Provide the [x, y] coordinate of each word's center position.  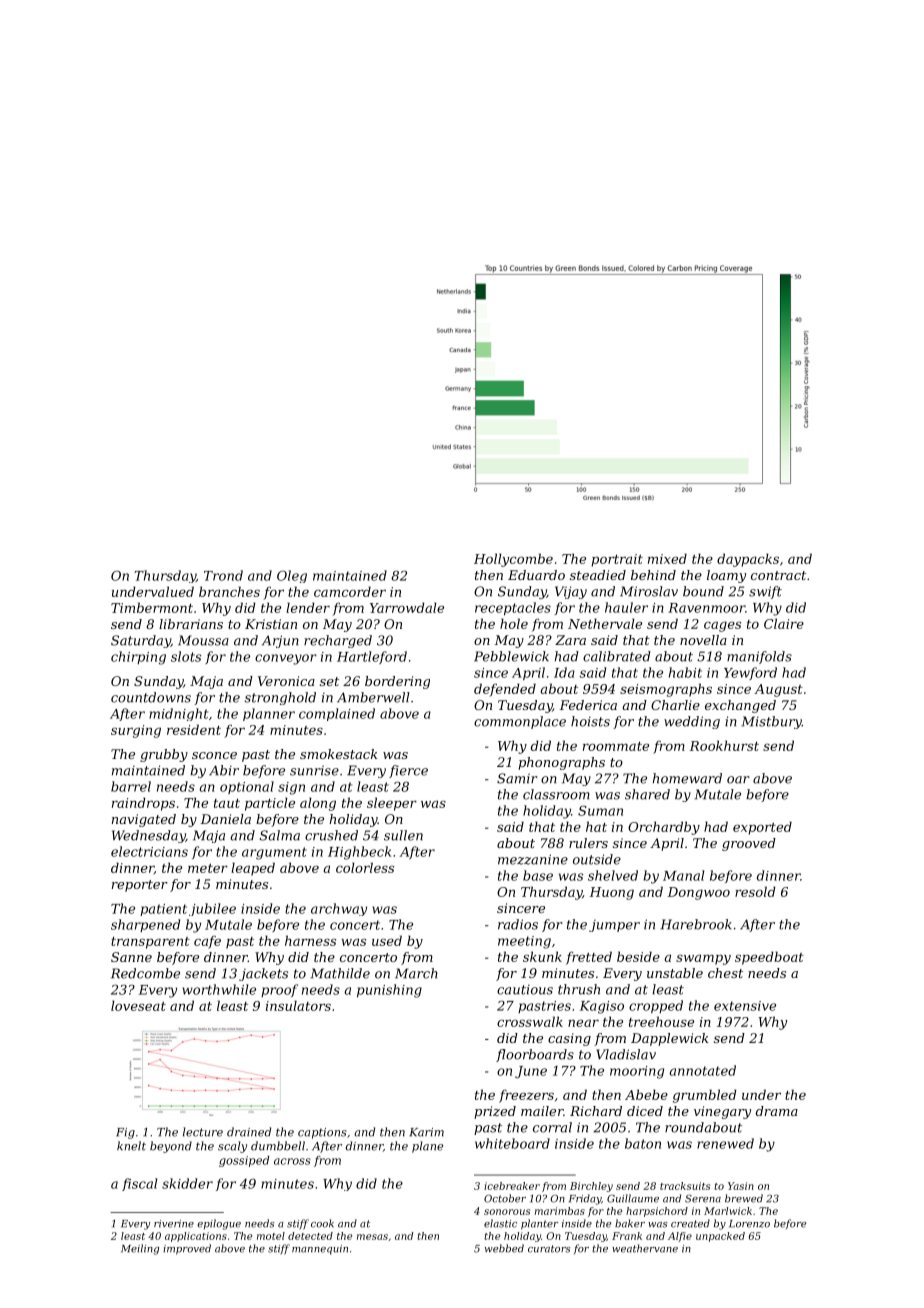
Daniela [225, 819]
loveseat [138, 1005]
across [292, 1161]
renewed [725, 1143]
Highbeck [359, 853]
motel [271, 1236]
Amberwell [373, 697]
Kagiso [602, 1007]
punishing [389, 991]
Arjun [280, 641]
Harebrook [696, 924]
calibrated [617, 656]
